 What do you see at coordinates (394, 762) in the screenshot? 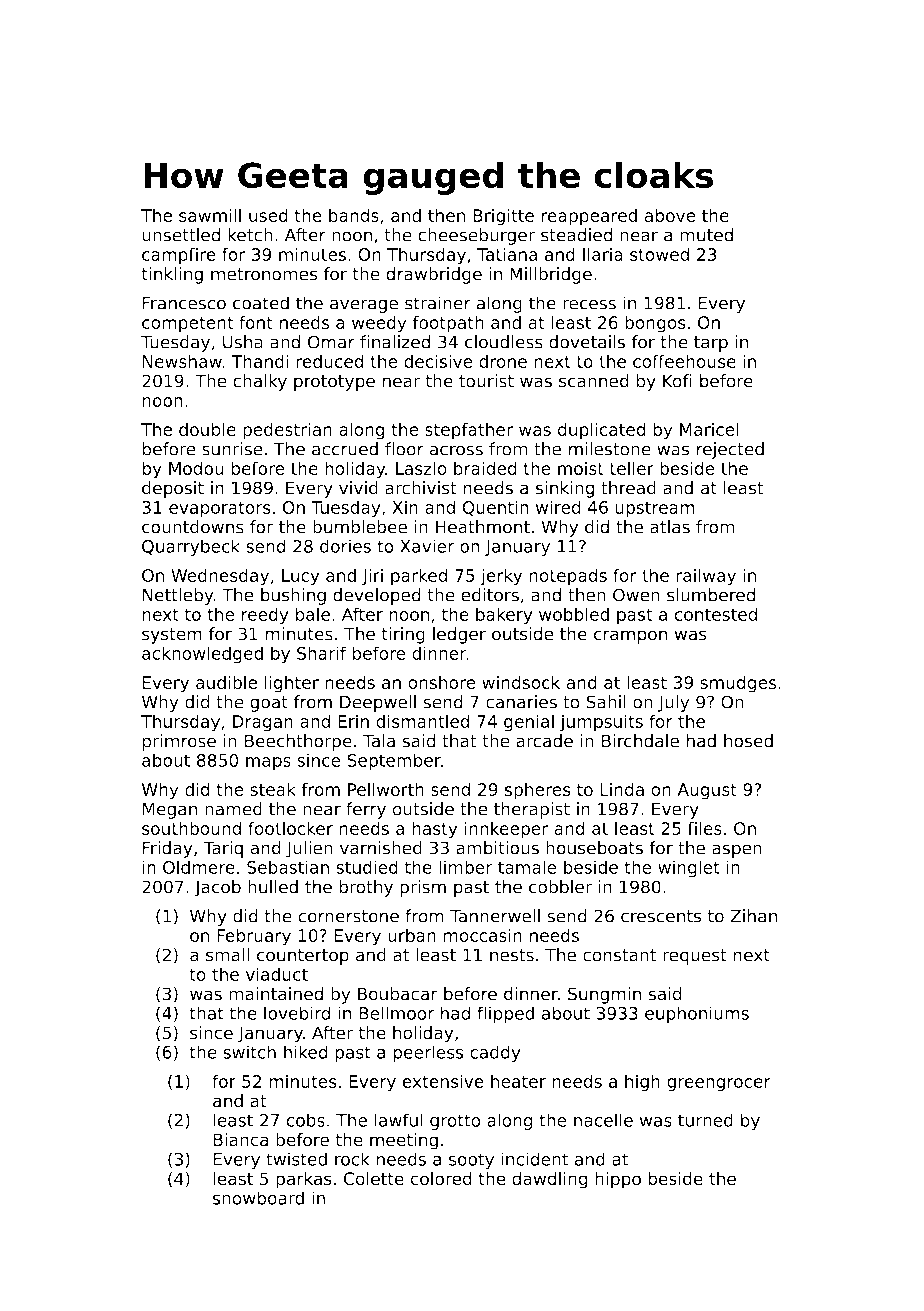
I see `September` at bounding box center [394, 762].
